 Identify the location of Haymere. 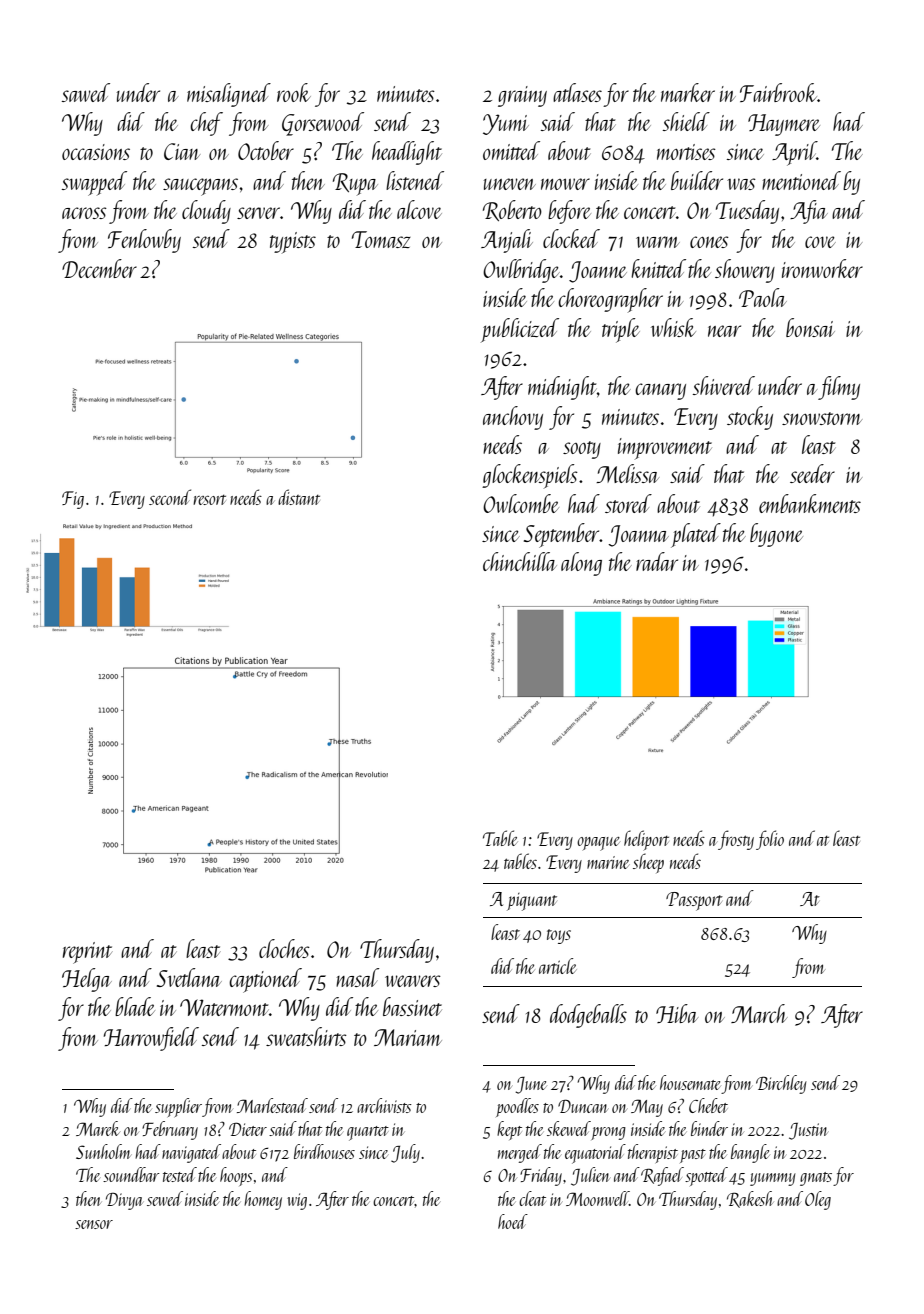
(784, 125).
